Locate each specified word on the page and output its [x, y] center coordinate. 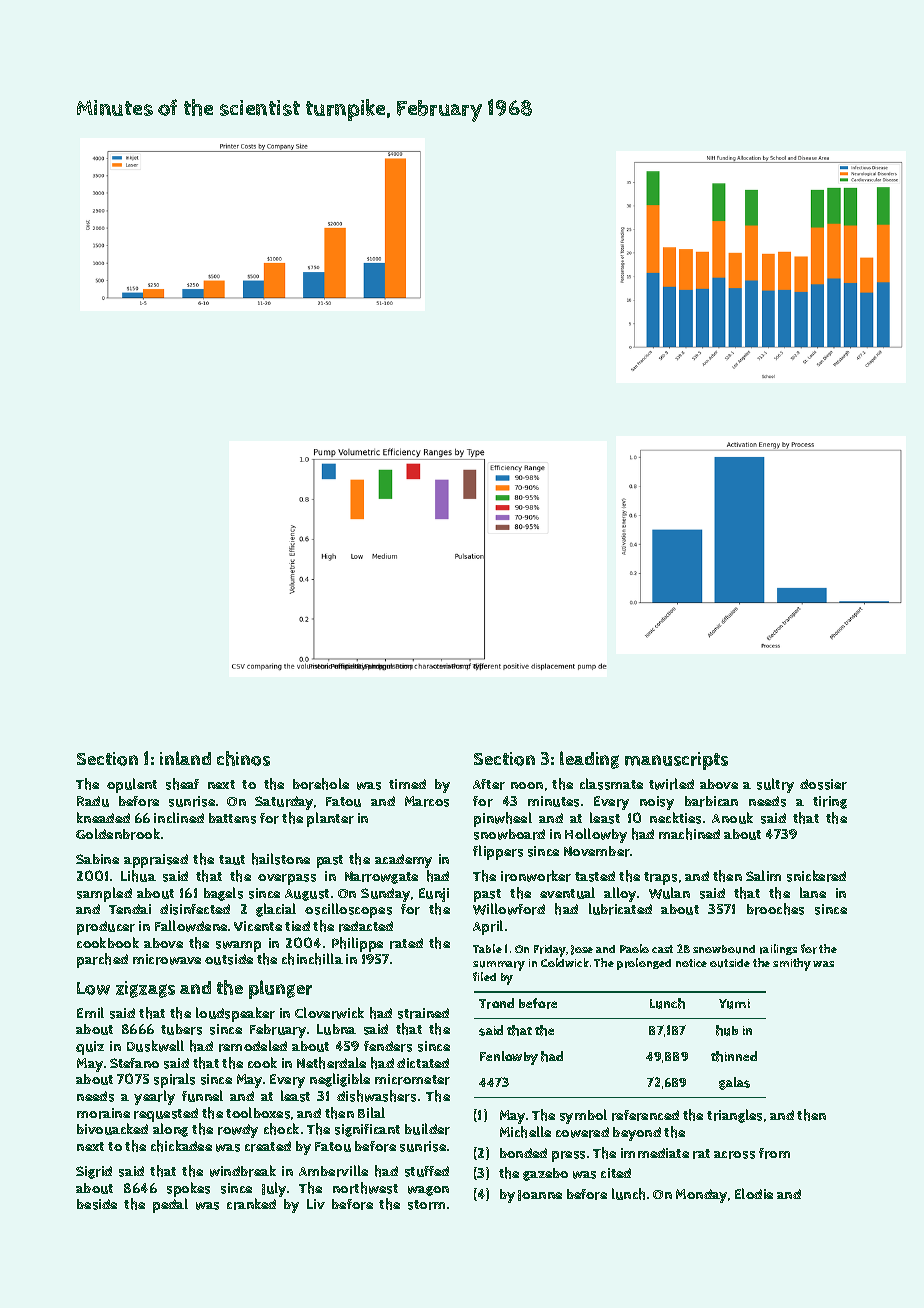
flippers [498, 852]
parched [102, 960]
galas [734, 1083]
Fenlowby [509, 1058]
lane [813, 892]
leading [589, 760]
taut [232, 860]
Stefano [134, 1063]
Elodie [754, 1193]
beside [97, 1204]
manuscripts [676, 761]
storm [426, 1205]
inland [185, 758]
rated [406, 943]
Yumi [734, 1004]
